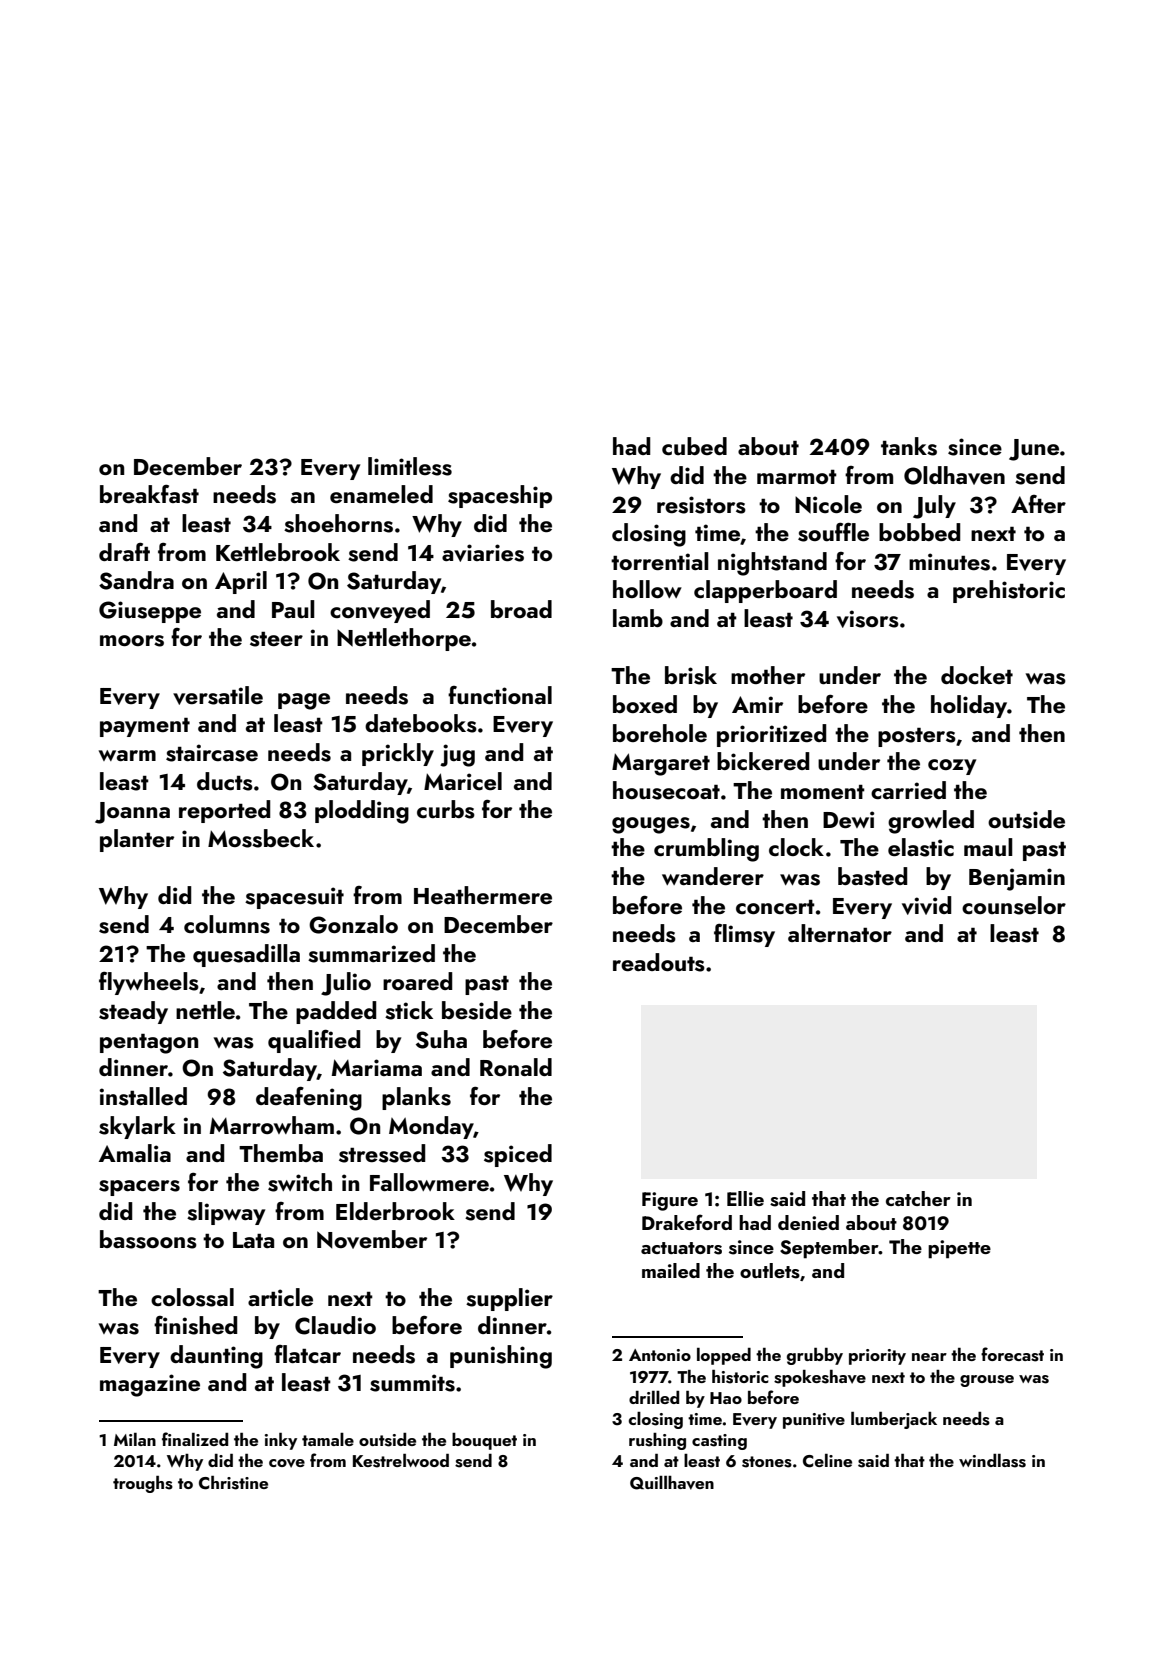  Describe the element at coordinates (500, 695) in the page. I see `functional` at that location.
